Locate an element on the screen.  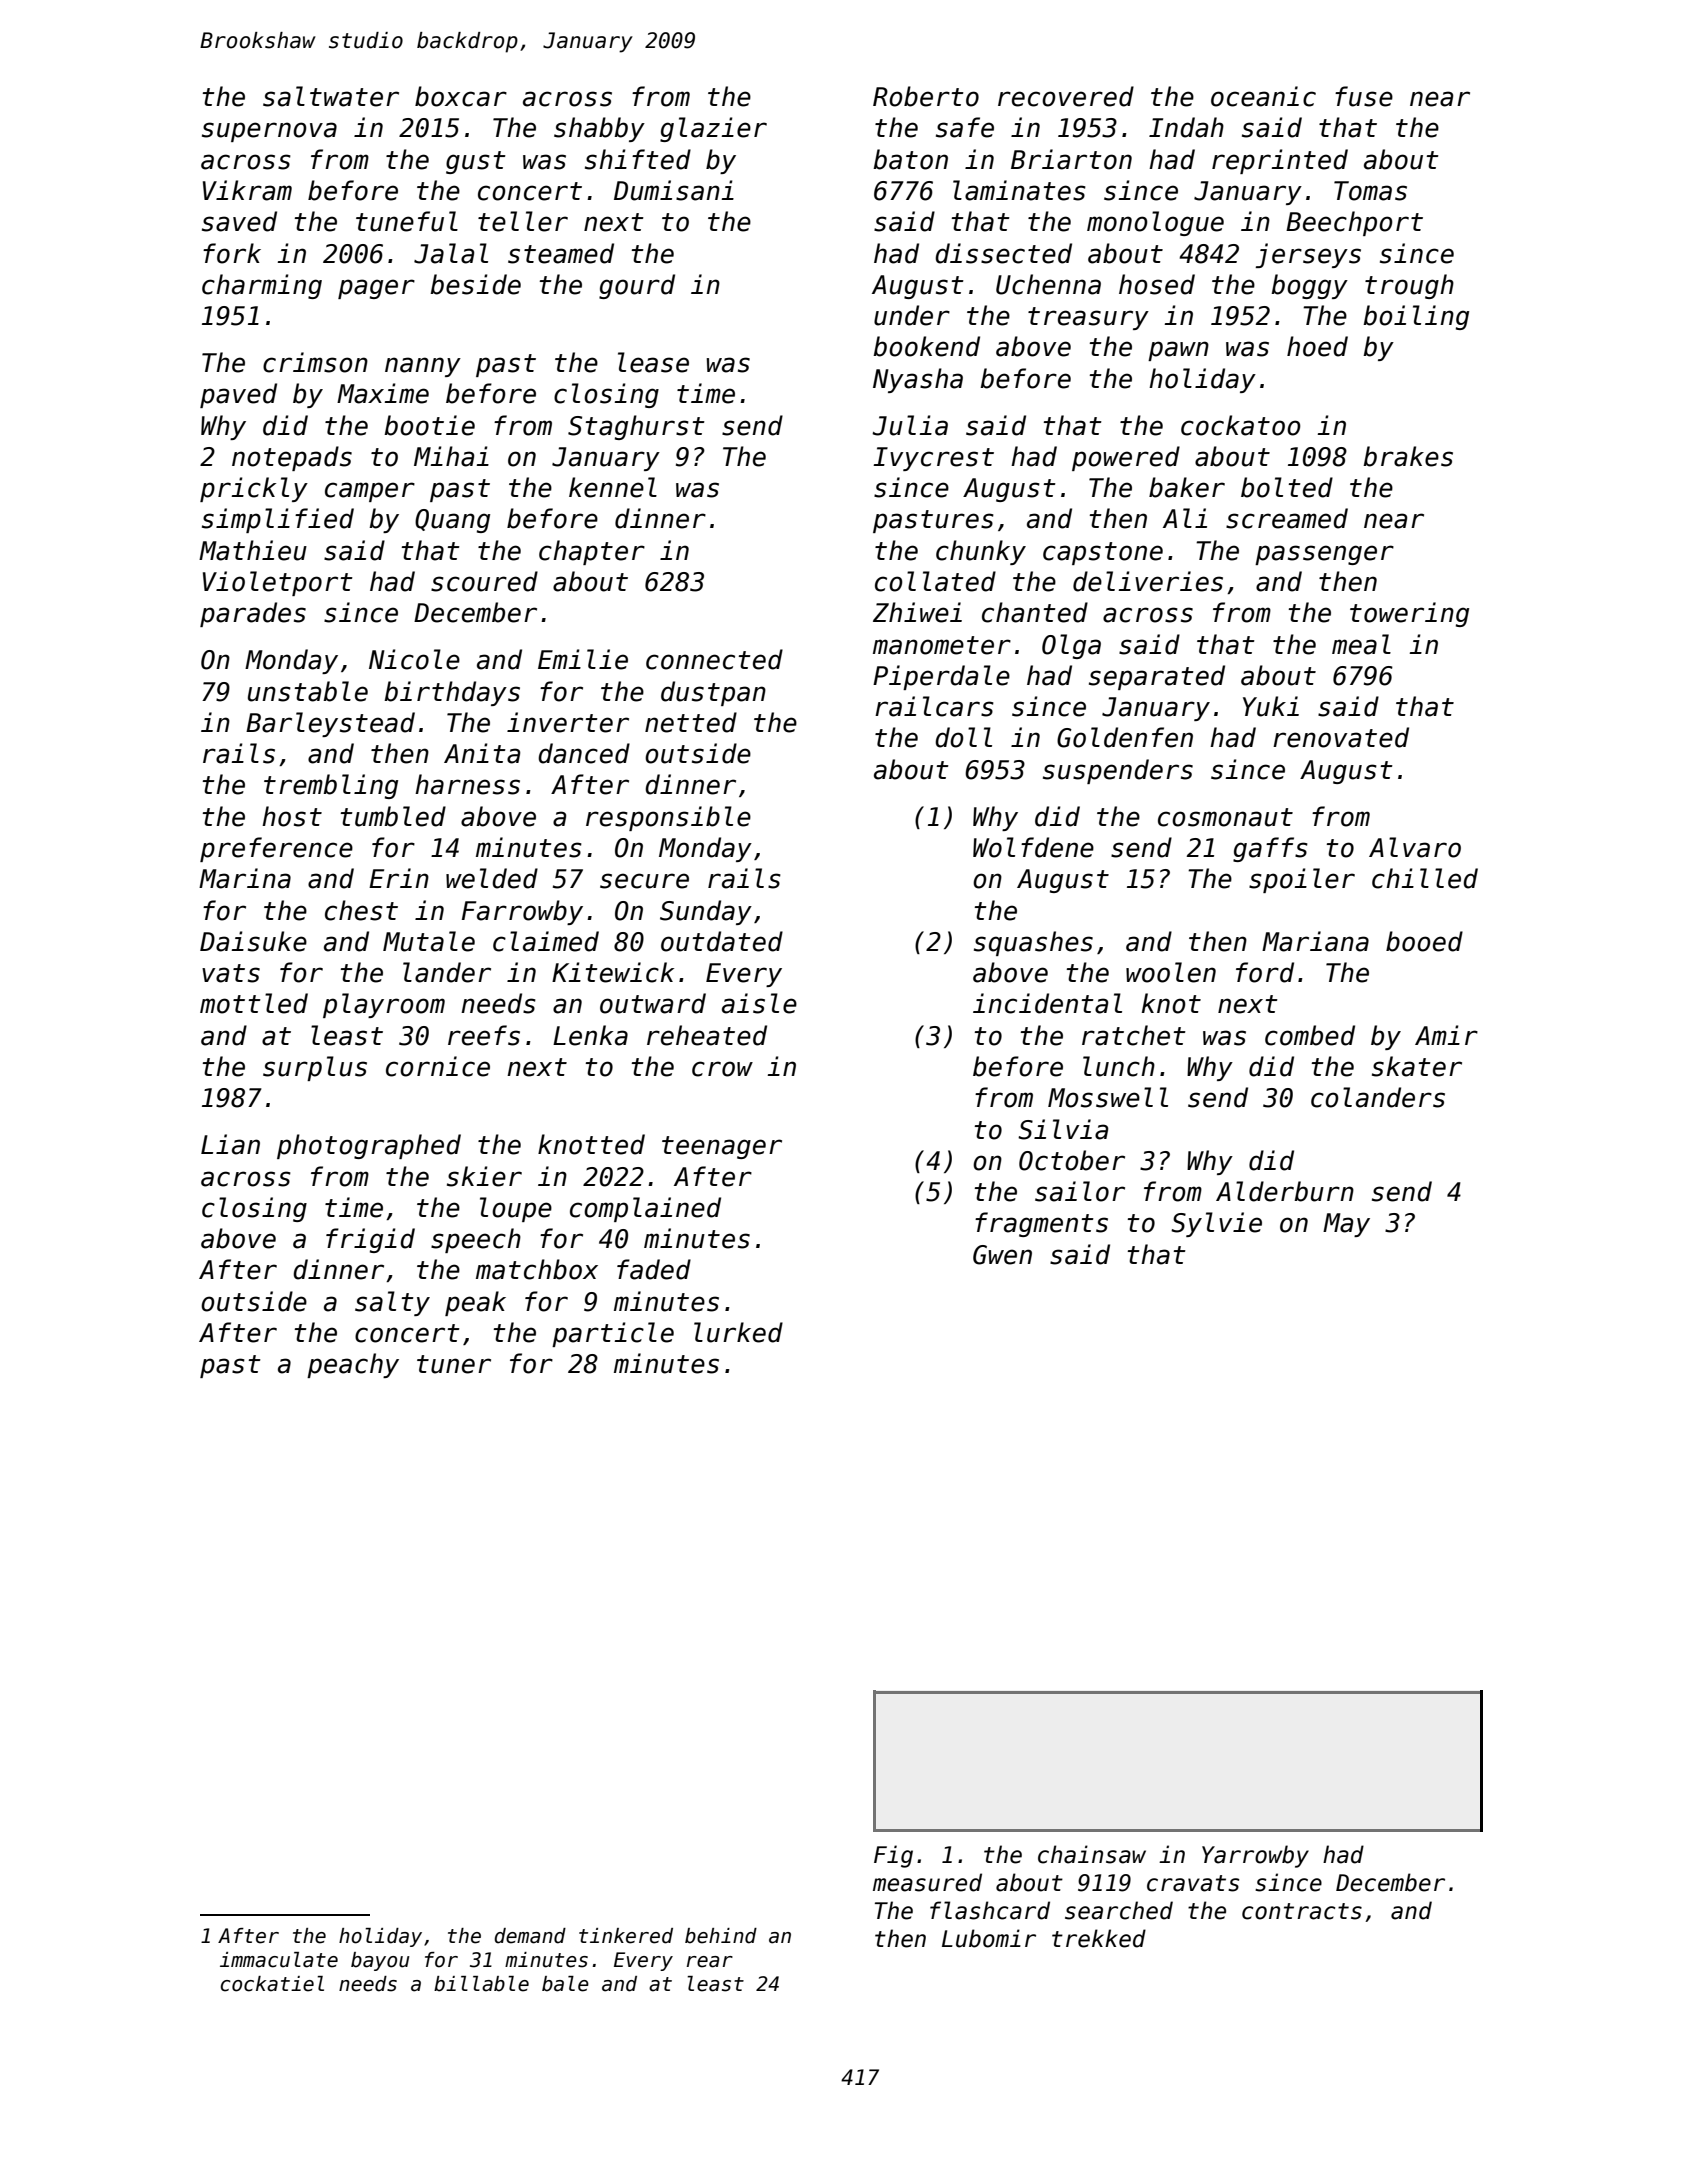
renovated is located at coordinates (1341, 737).
